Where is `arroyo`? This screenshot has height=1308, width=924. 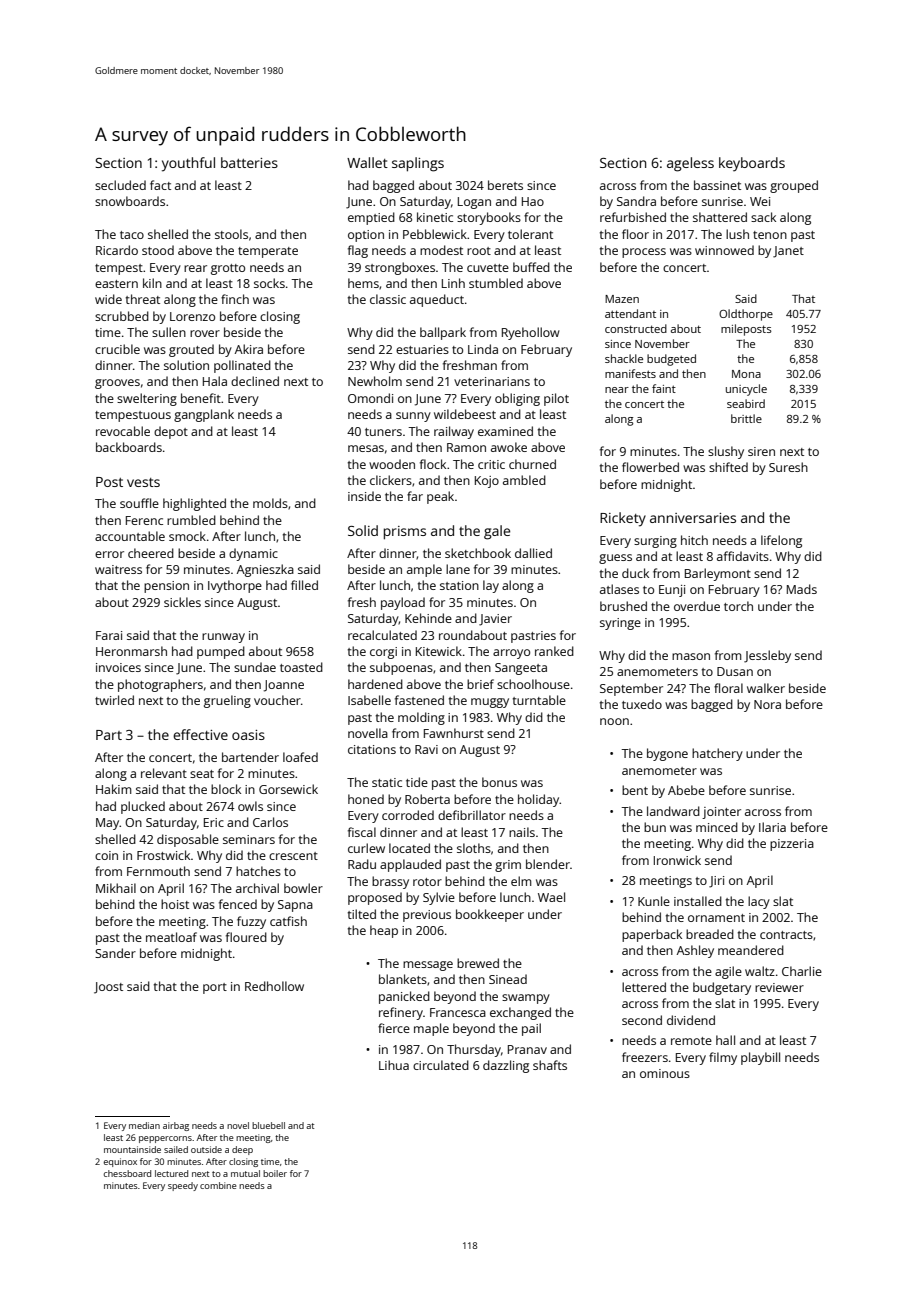
arroyo is located at coordinates (511, 654).
